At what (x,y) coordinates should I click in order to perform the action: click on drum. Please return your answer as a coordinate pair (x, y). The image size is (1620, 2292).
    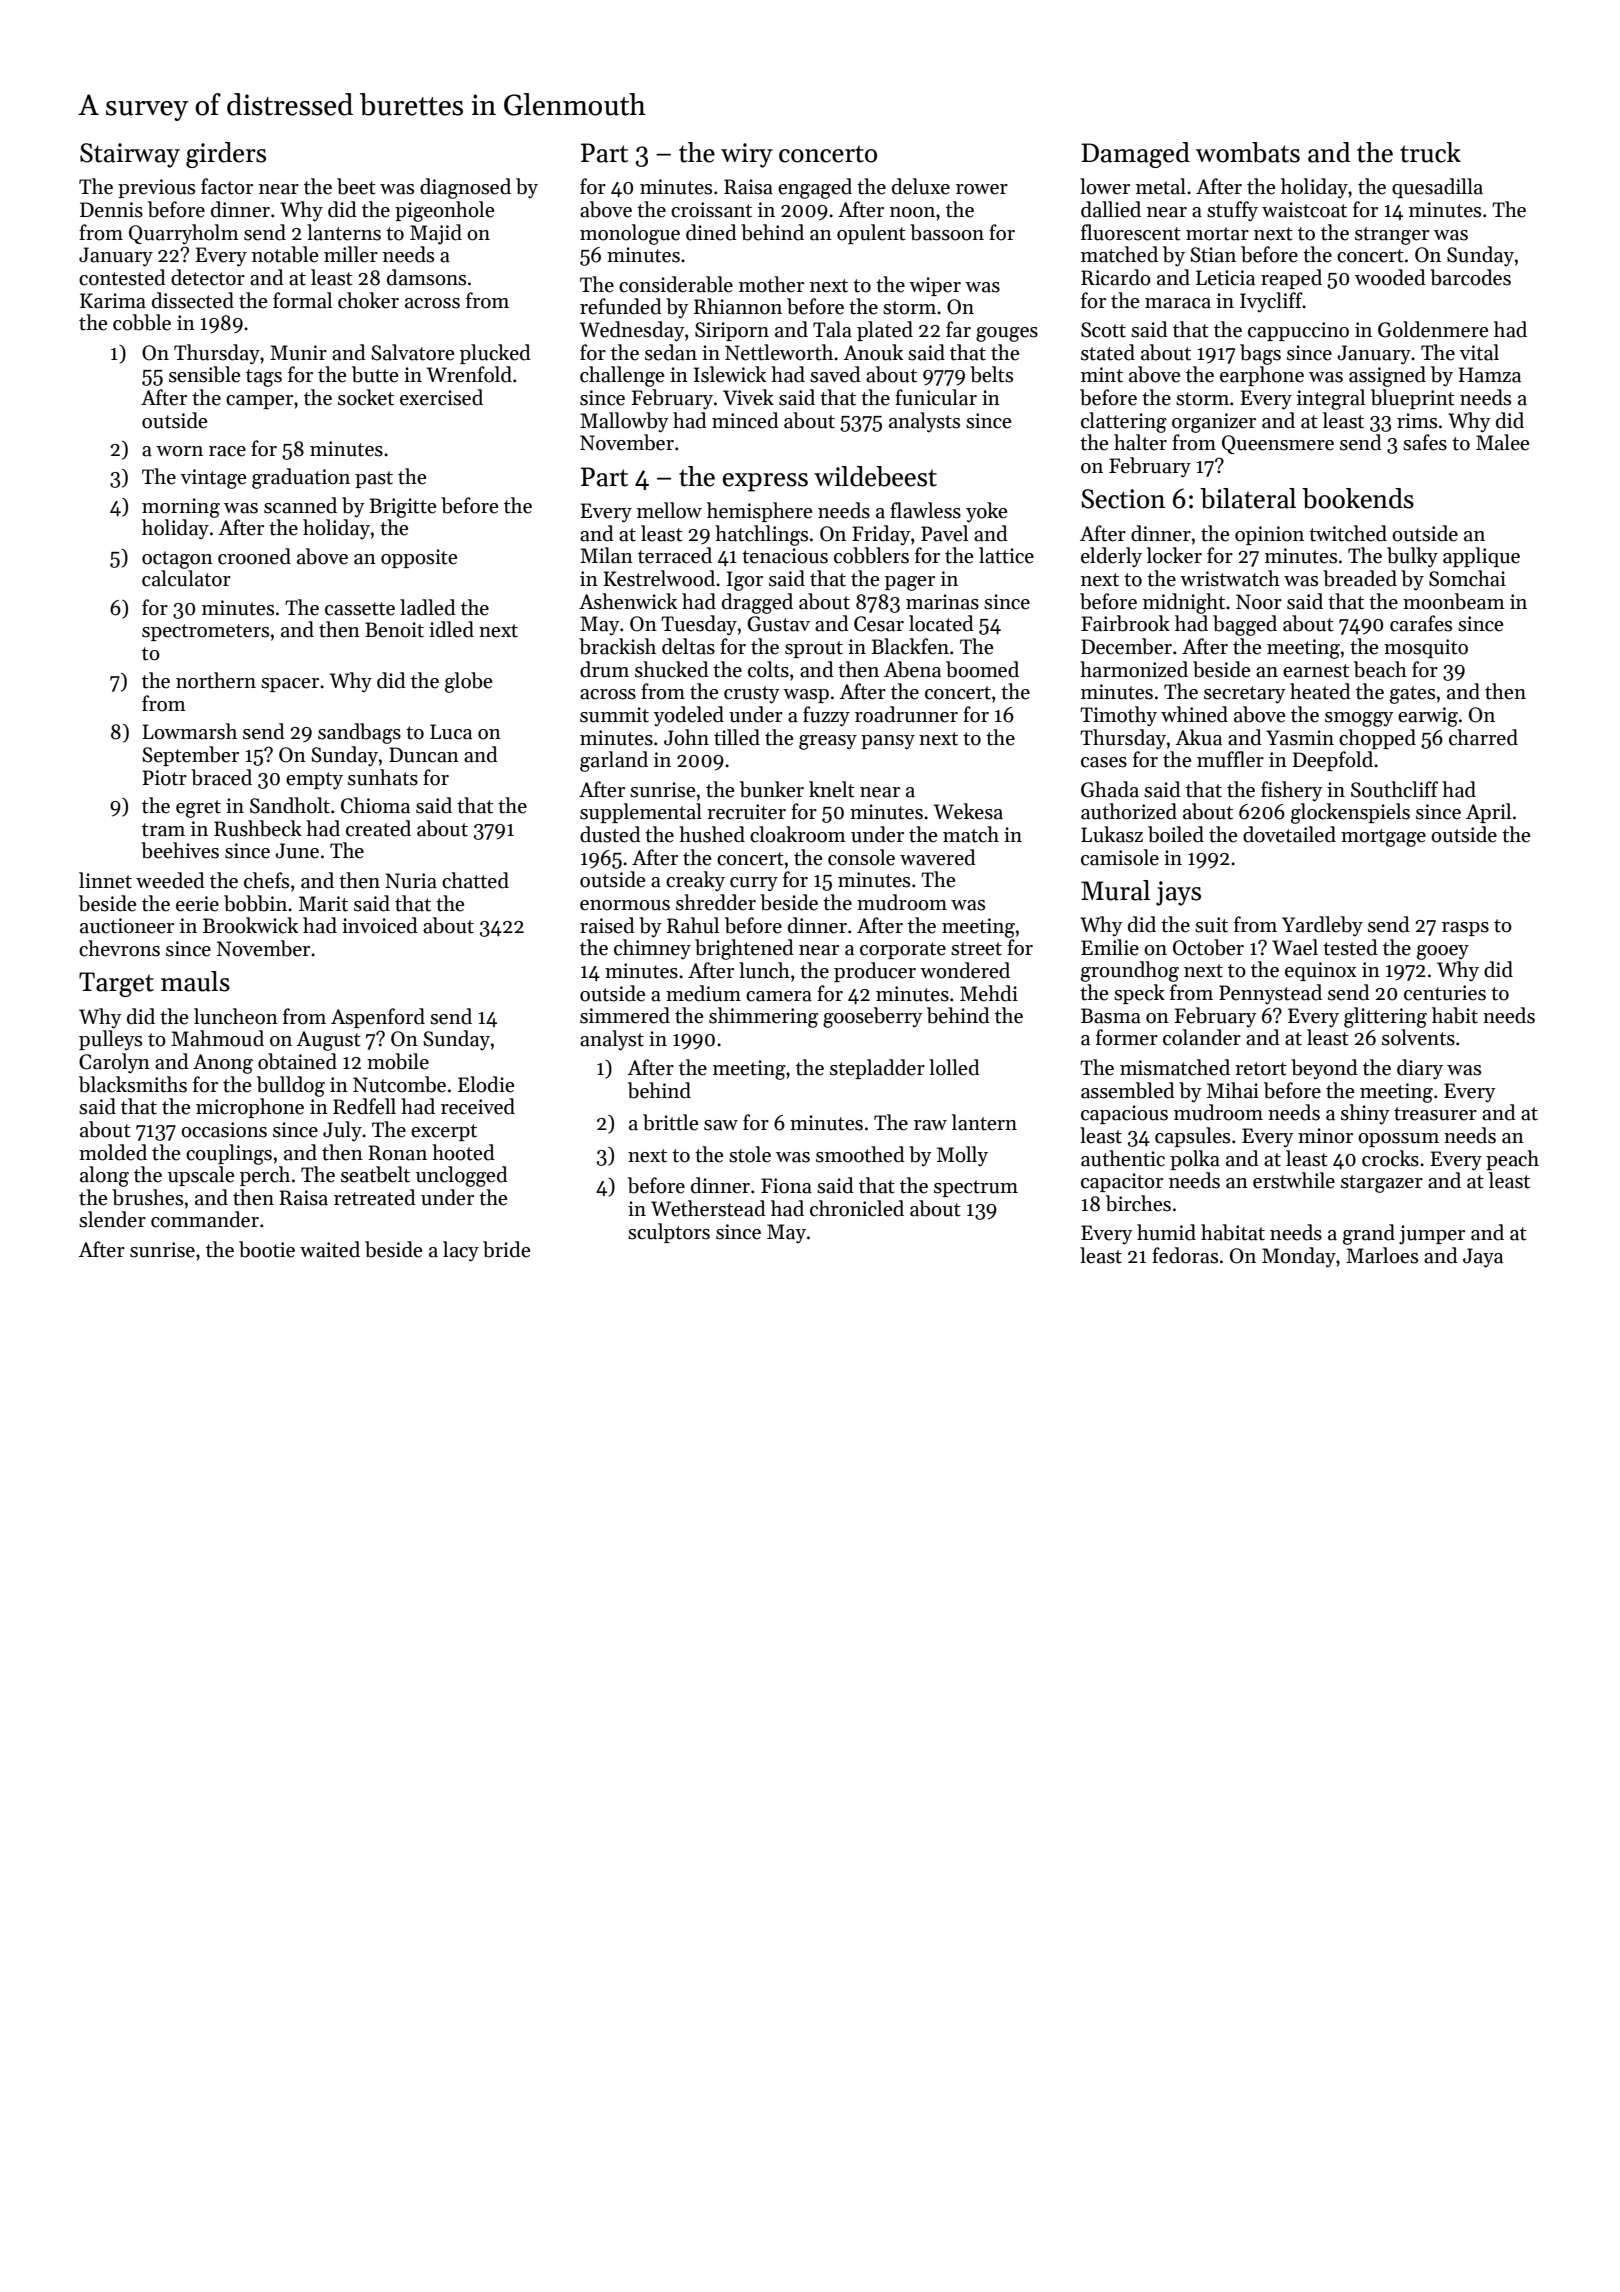
    Looking at the image, I should click on (604, 669).
